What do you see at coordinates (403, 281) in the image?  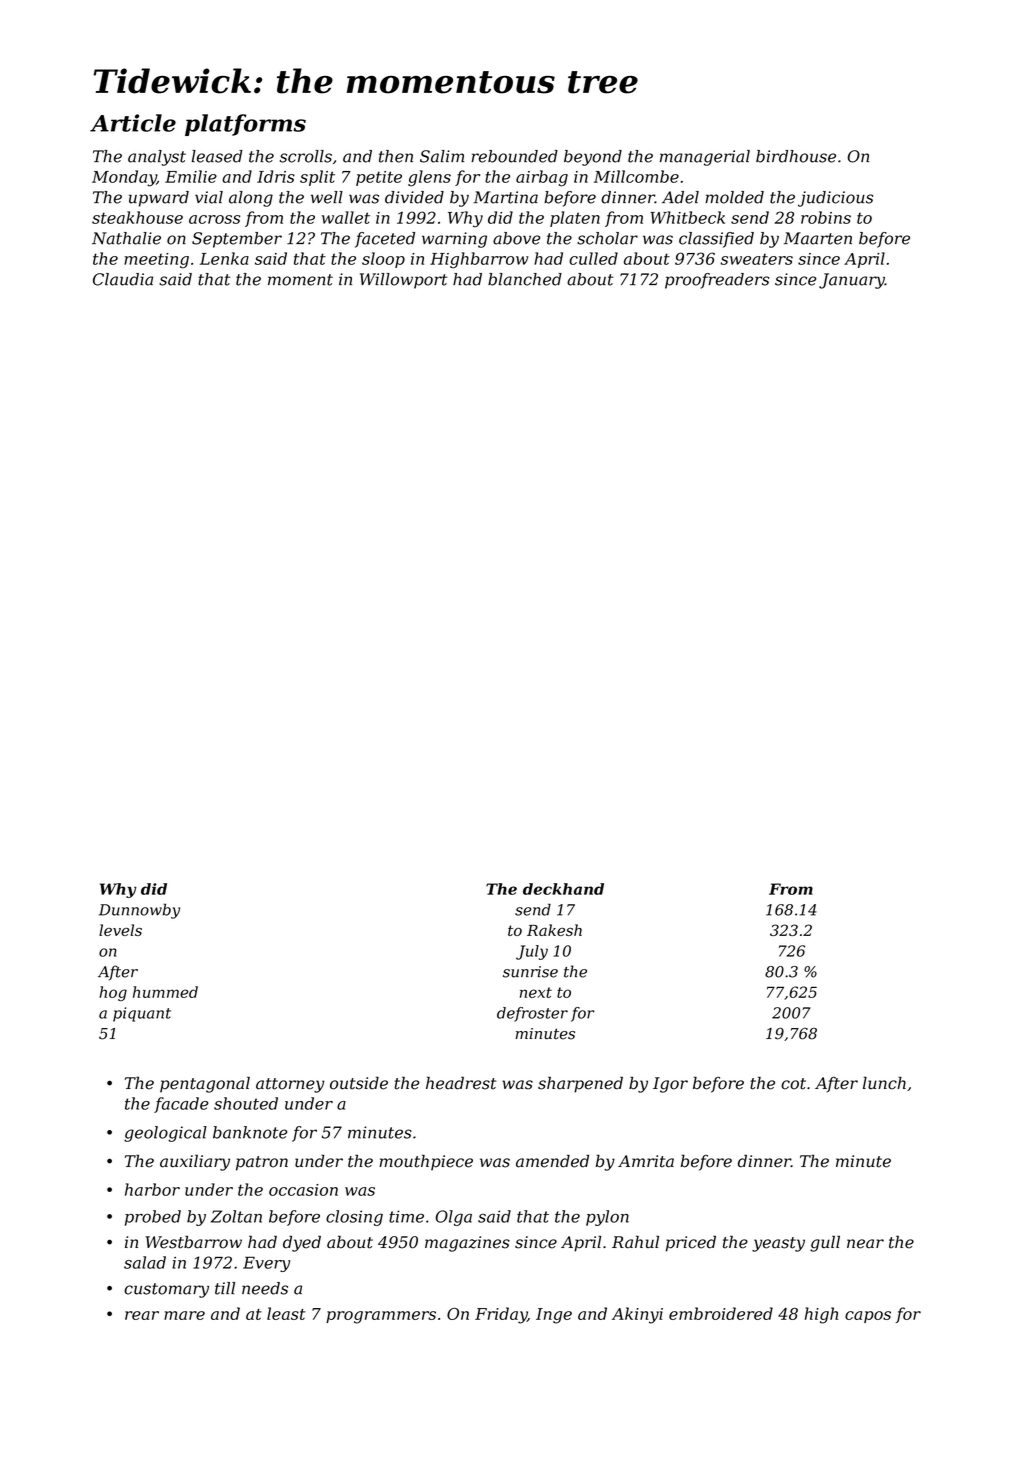 I see `Willowport` at bounding box center [403, 281].
